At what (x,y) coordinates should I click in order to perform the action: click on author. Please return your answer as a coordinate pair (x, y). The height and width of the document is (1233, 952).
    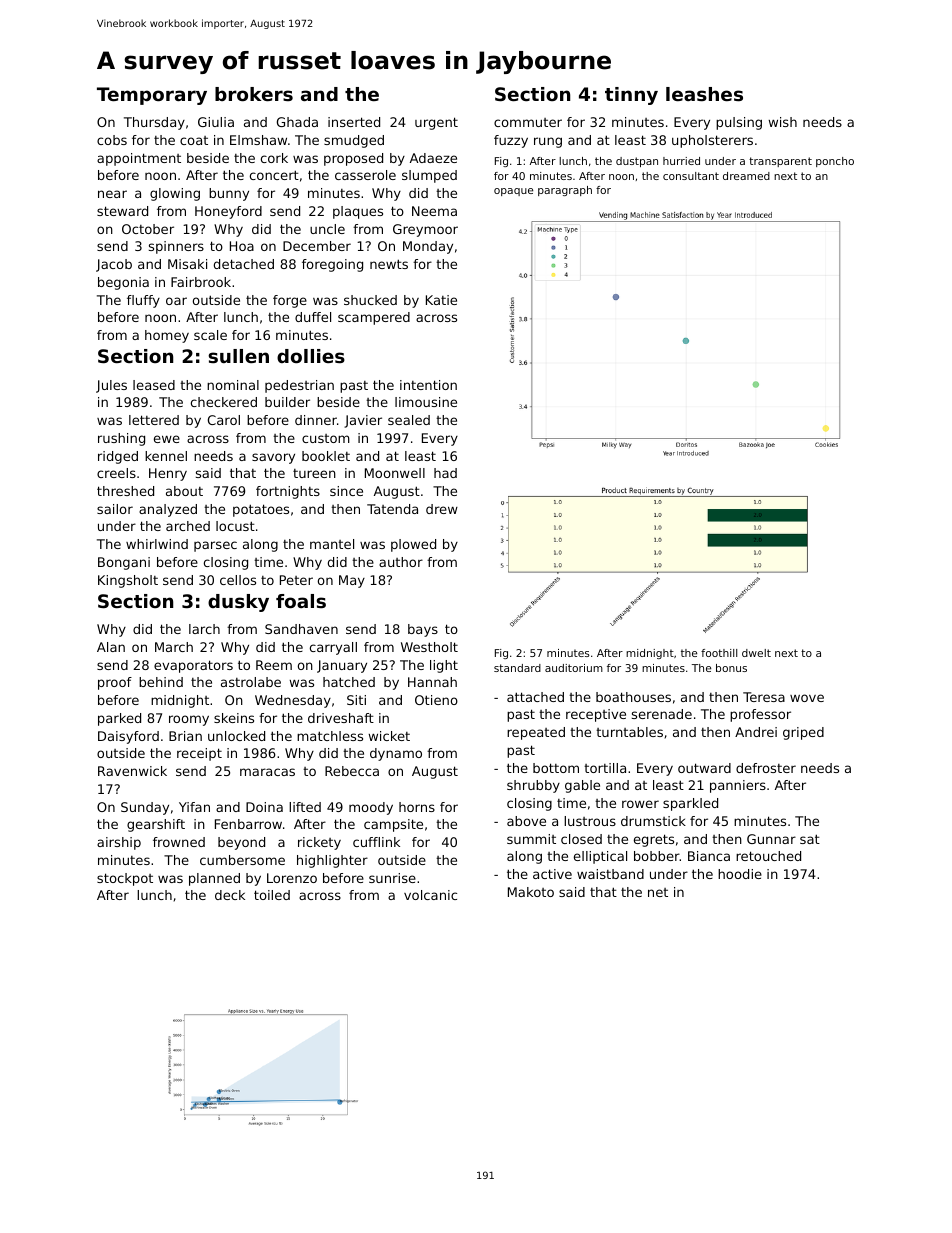
    Looking at the image, I should click on (401, 562).
